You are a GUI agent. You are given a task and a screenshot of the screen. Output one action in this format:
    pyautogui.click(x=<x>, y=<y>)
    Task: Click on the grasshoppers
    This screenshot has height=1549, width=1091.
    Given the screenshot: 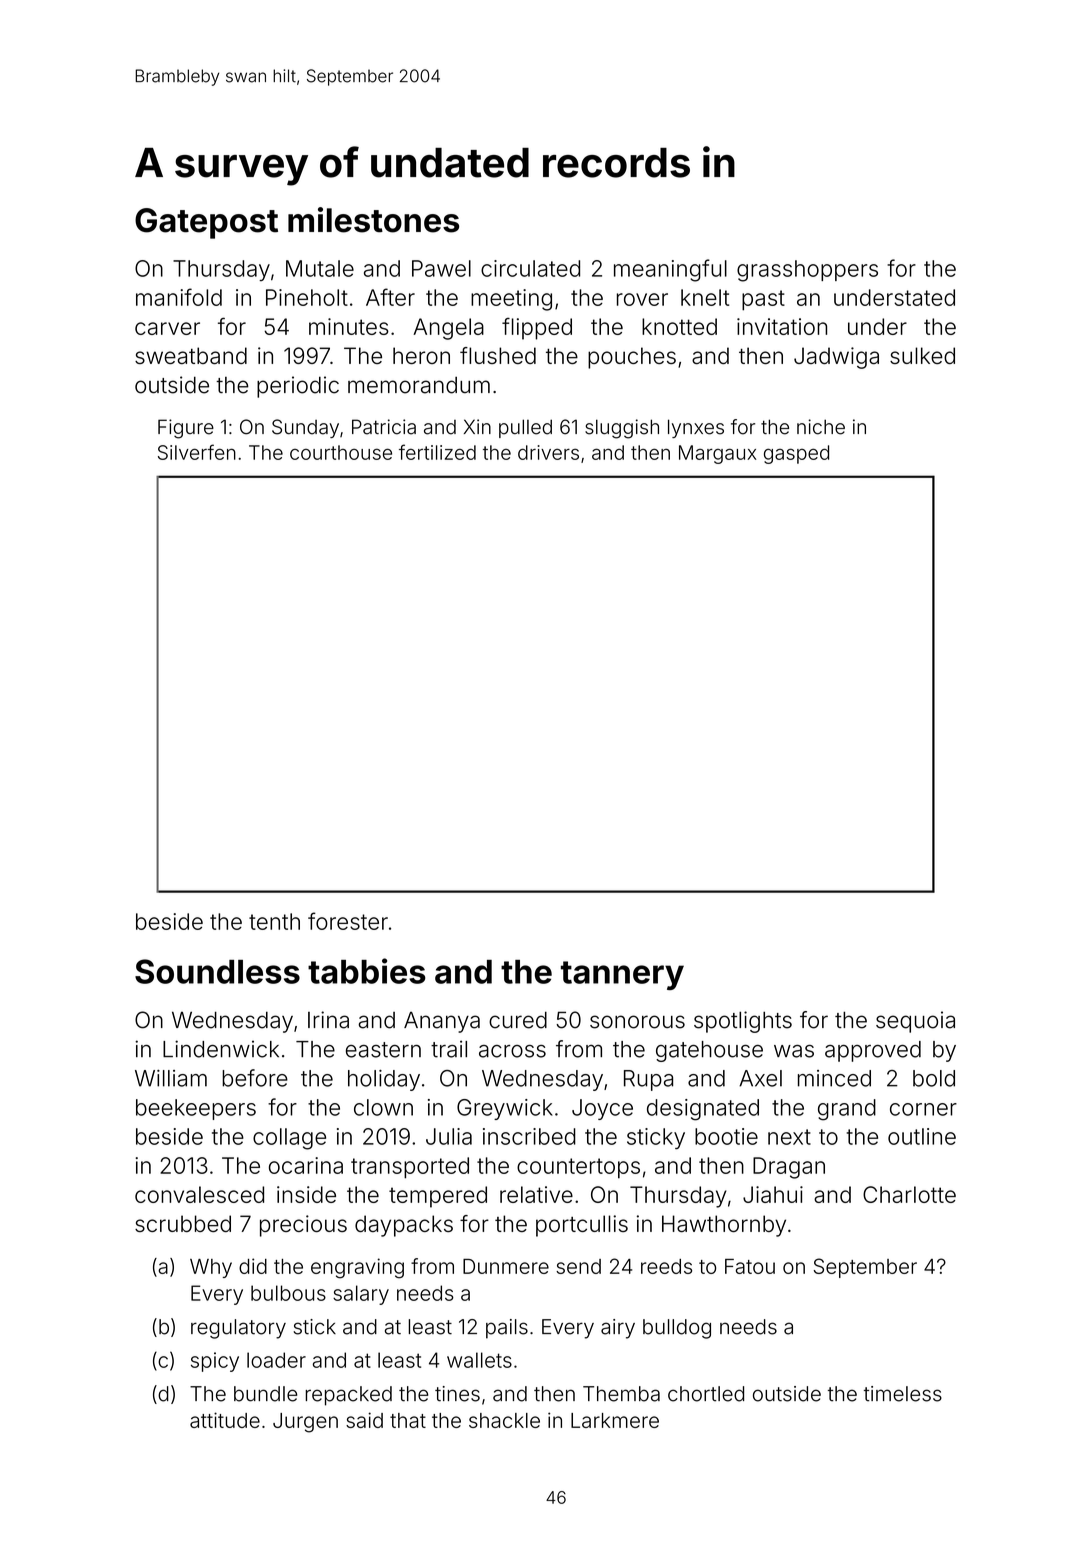 What is the action you would take?
    pyautogui.click(x=807, y=271)
